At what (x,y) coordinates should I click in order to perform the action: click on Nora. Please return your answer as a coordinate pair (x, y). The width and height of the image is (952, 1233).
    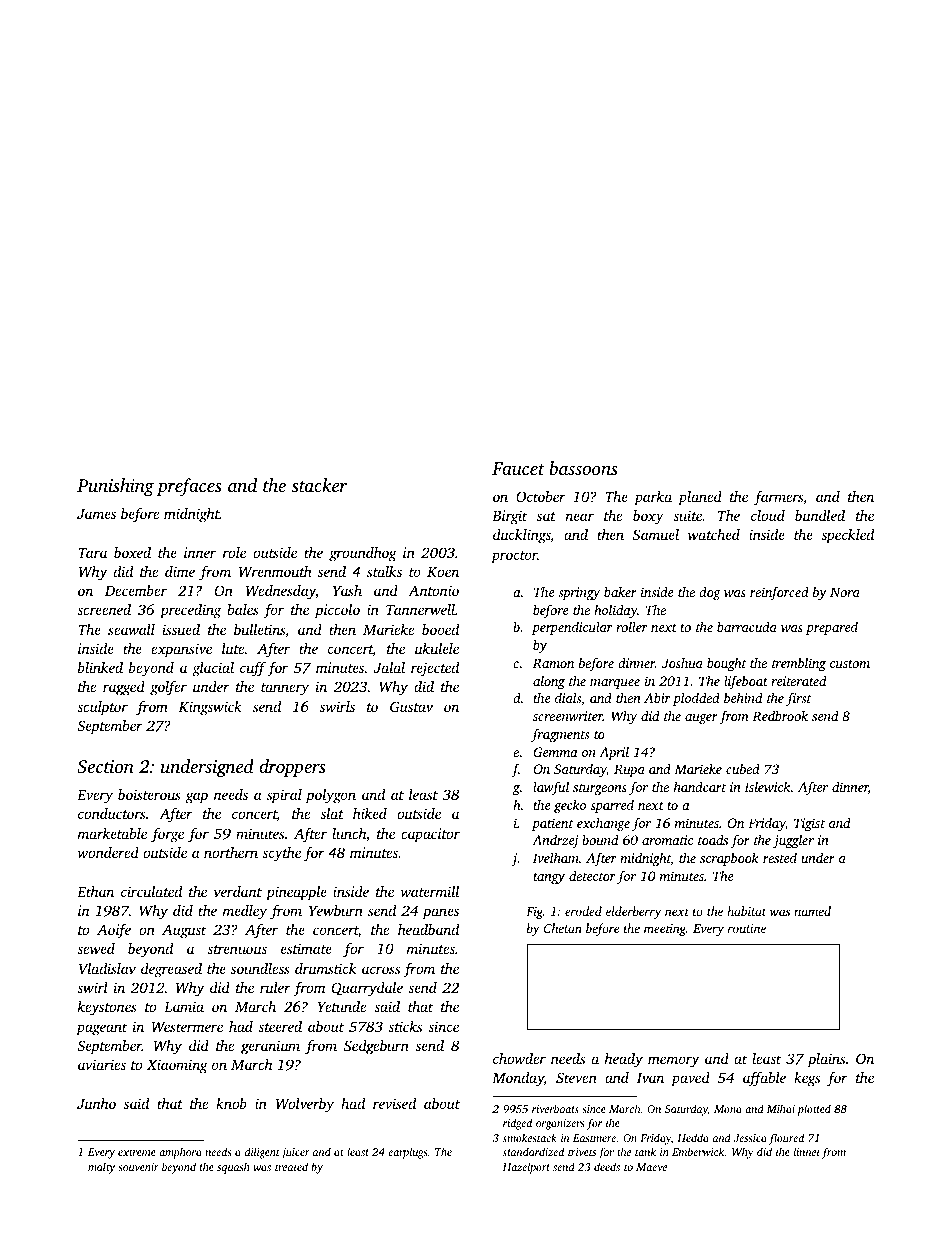
    Looking at the image, I should click on (845, 592).
